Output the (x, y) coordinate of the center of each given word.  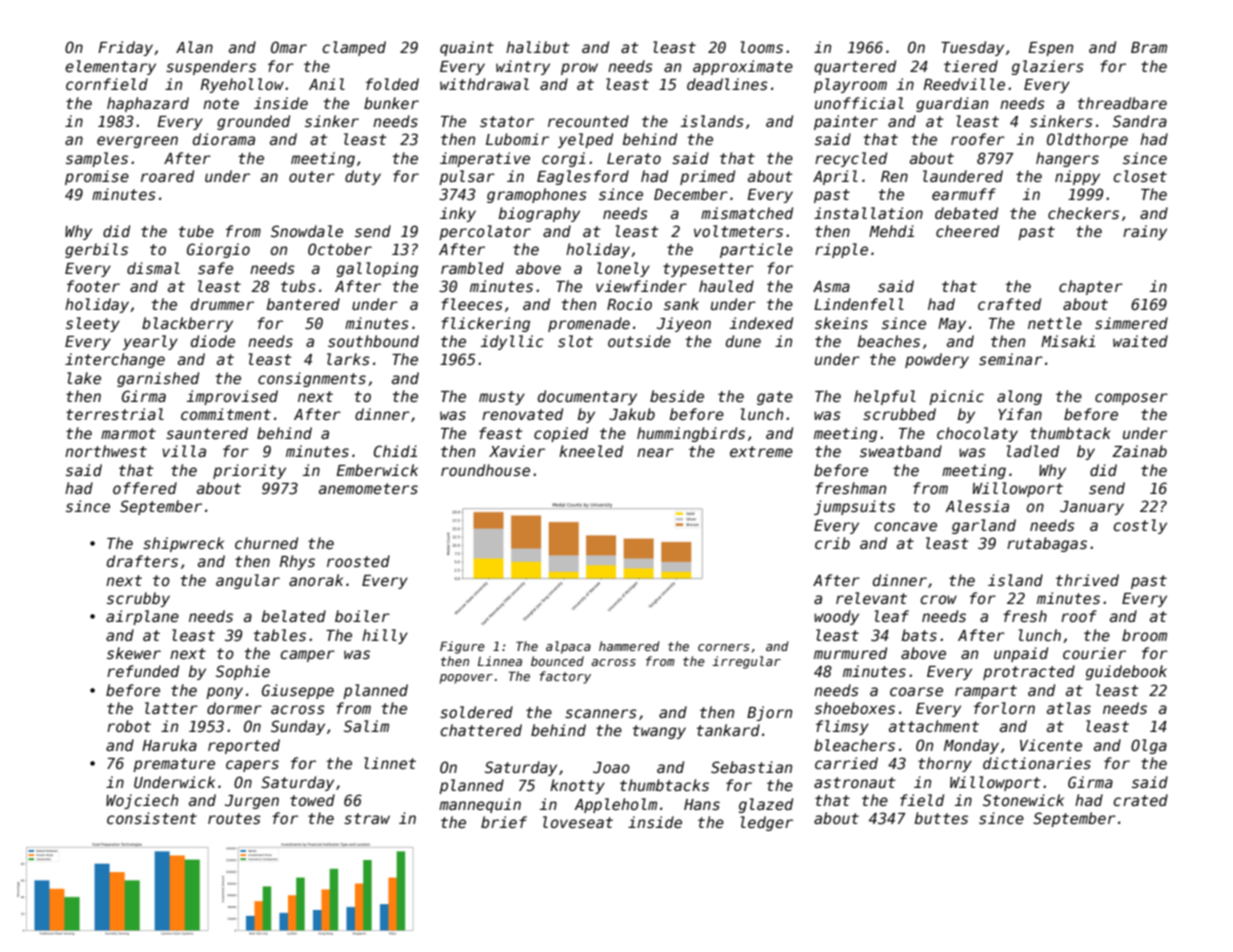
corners (723, 647)
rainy (1145, 232)
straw (367, 818)
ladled (1033, 451)
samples (97, 159)
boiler (362, 616)
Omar (289, 47)
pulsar (467, 177)
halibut (538, 47)
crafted (1009, 304)
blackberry (187, 324)
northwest (106, 451)
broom (1144, 635)
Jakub (632, 414)
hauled (726, 286)
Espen (1050, 49)
